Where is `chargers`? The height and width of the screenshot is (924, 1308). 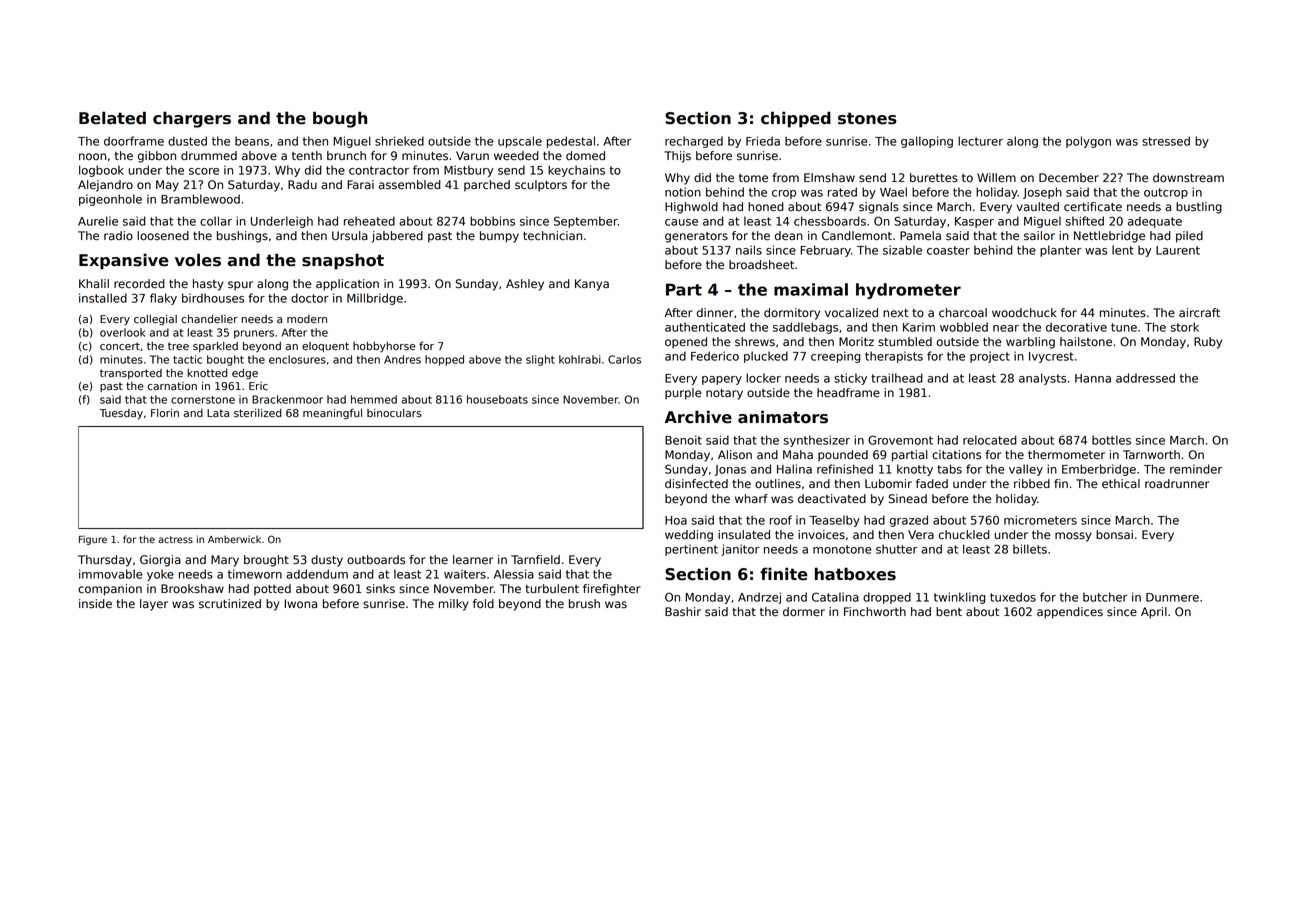 chargers is located at coordinates (192, 119).
